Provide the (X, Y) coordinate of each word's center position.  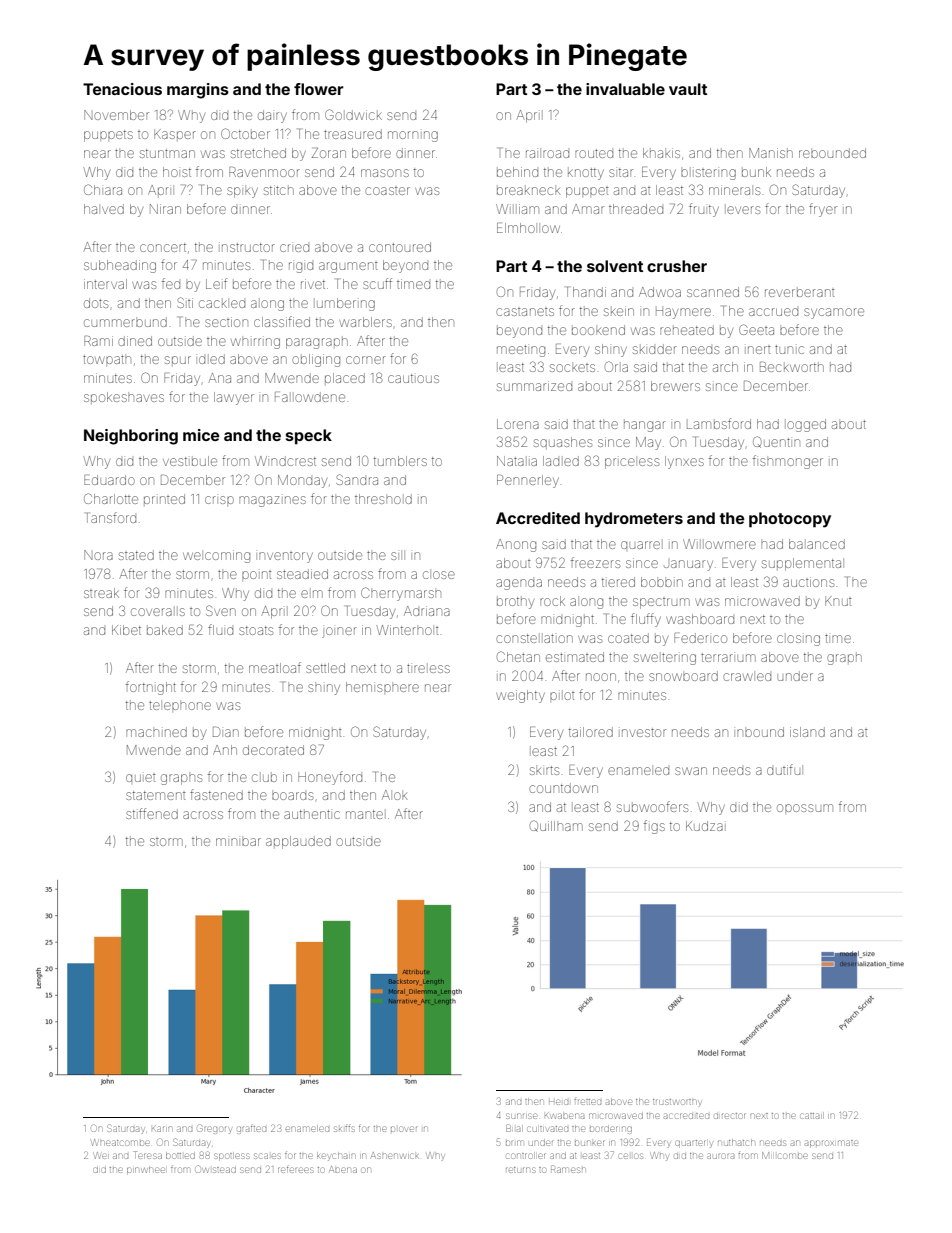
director (730, 1116)
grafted (251, 1130)
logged (806, 425)
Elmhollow (528, 228)
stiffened (152, 813)
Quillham (556, 826)
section (226, 322)
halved (104, 209)
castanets (525, 312)
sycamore (834, 313)
